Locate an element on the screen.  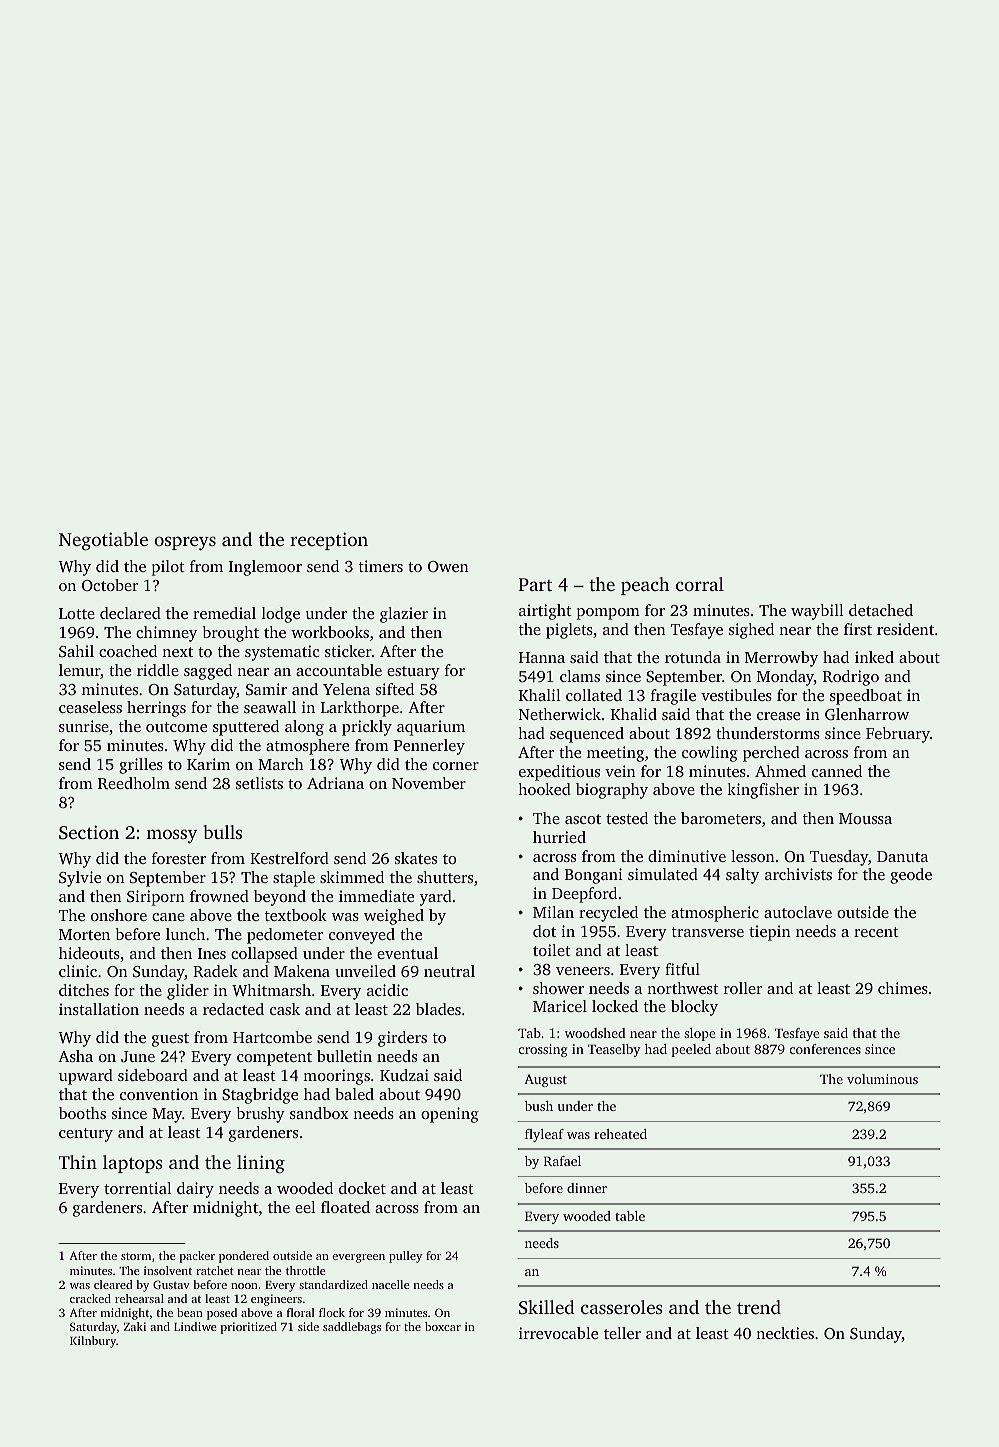
Owen is located at coordinates (448, 566).
